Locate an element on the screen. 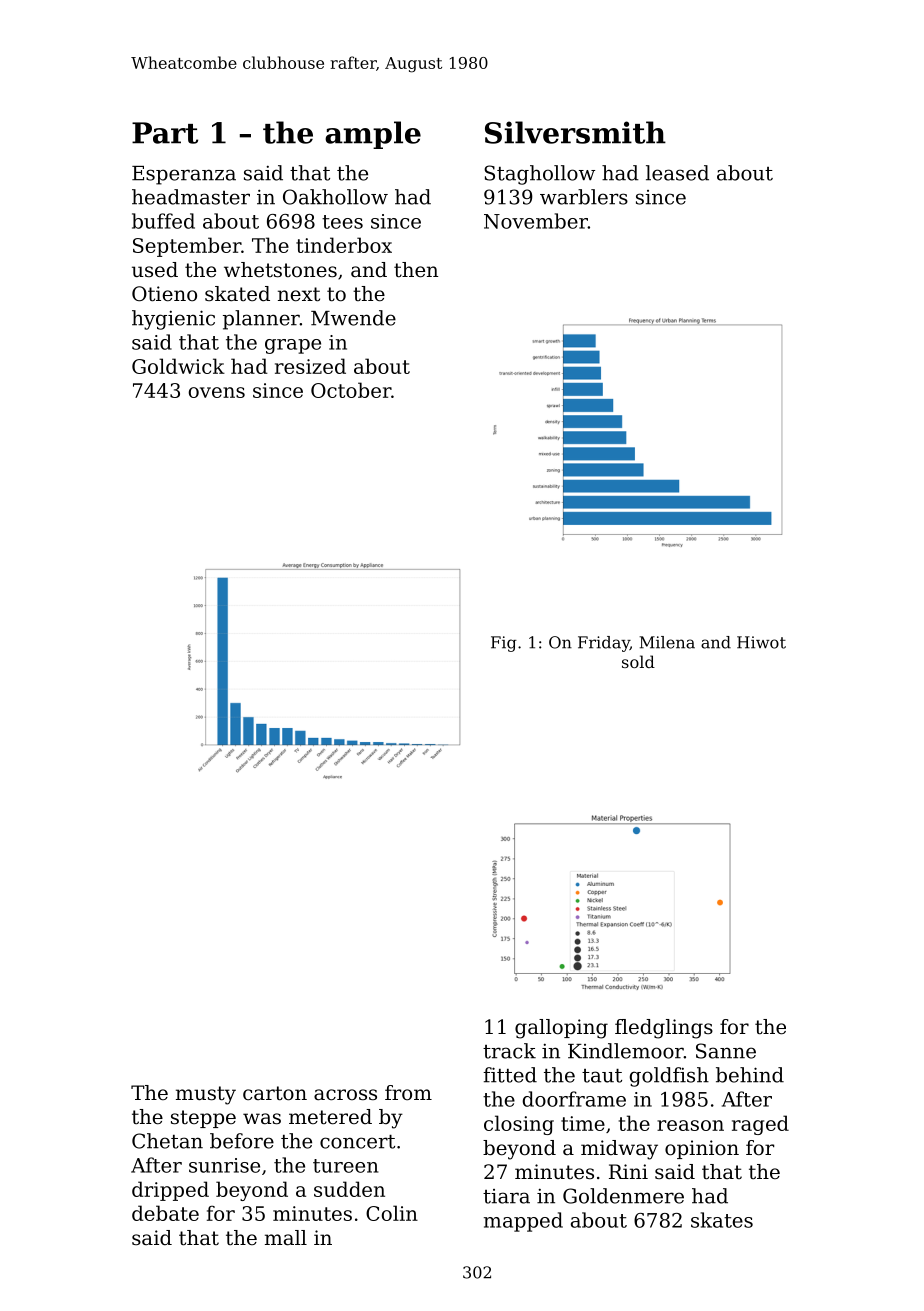 The width and height of the screenshot is (924, 1311). grape is located at coordinates (293, 346).
